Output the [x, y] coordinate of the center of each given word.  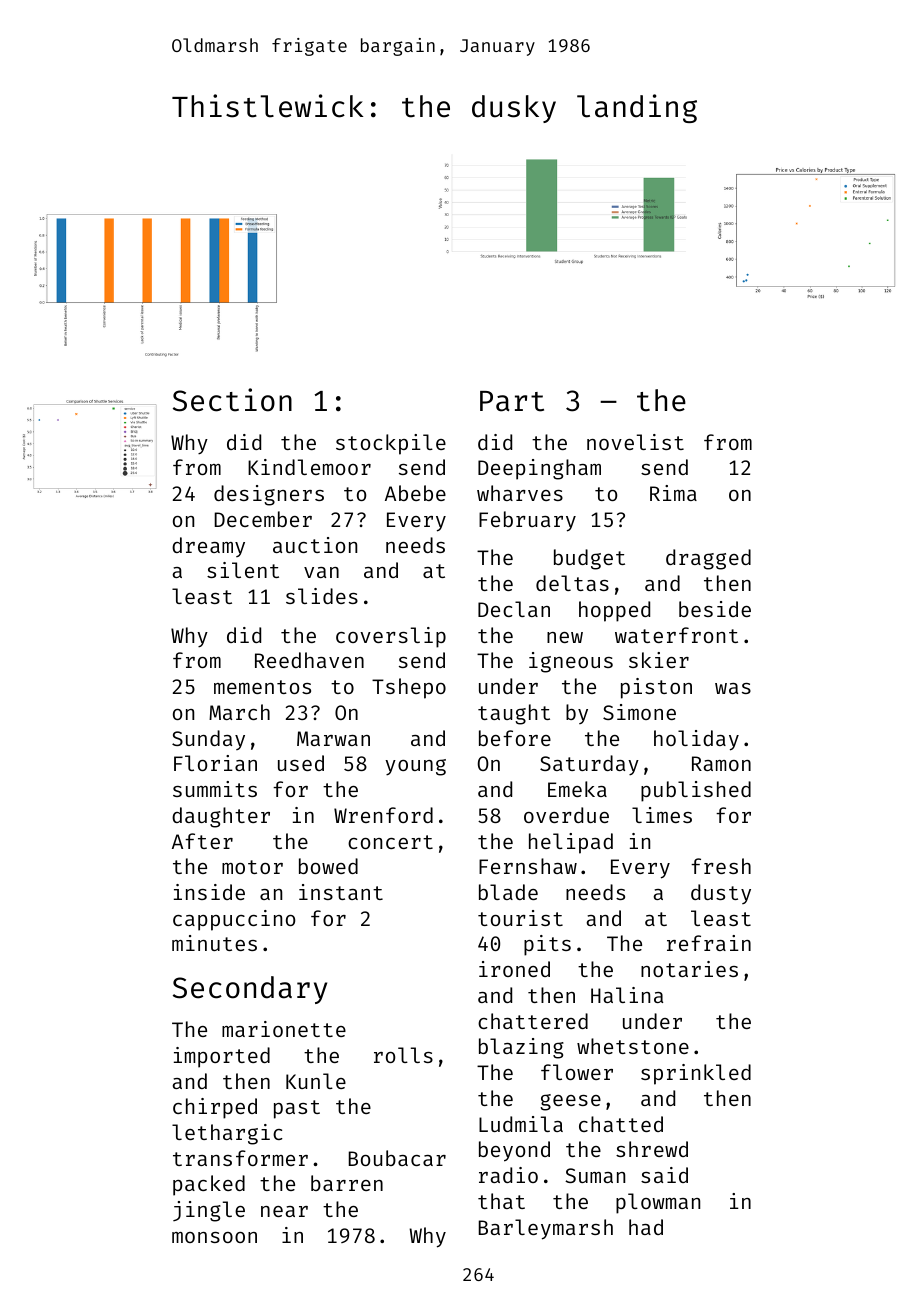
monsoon [214, 1237]
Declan [514, 609]
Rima [673, 493]
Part [512, 401]
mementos [262, 687]
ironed [514, 969]
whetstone [633, 1046]
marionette [284, 1029]
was [733, 688]
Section [232, 400]
